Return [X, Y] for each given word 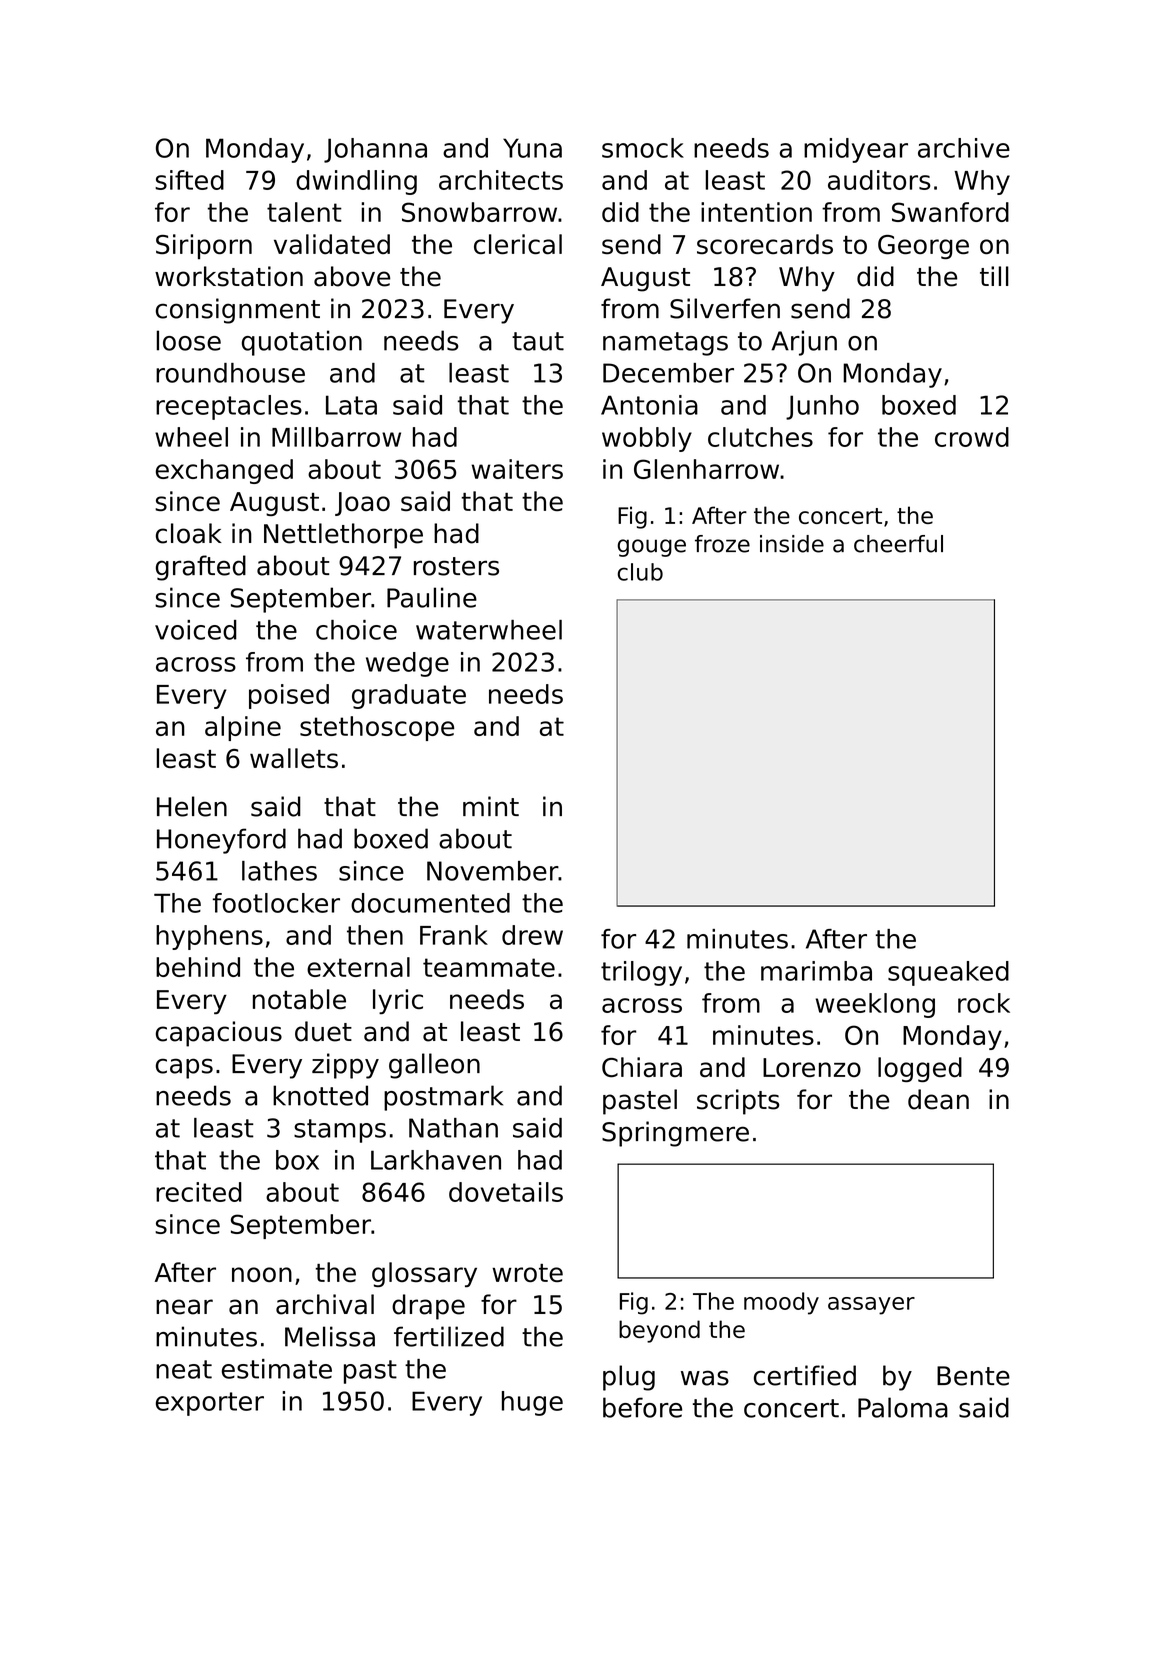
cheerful [898, 544]
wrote [527, 1273]
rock [984, 1003]
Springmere [675, 1134]
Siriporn [204, 246]
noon [262, 1274]
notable [299, 999]
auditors [879, 180]
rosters [456, 566]
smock [643, 148]
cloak [189, 533]
